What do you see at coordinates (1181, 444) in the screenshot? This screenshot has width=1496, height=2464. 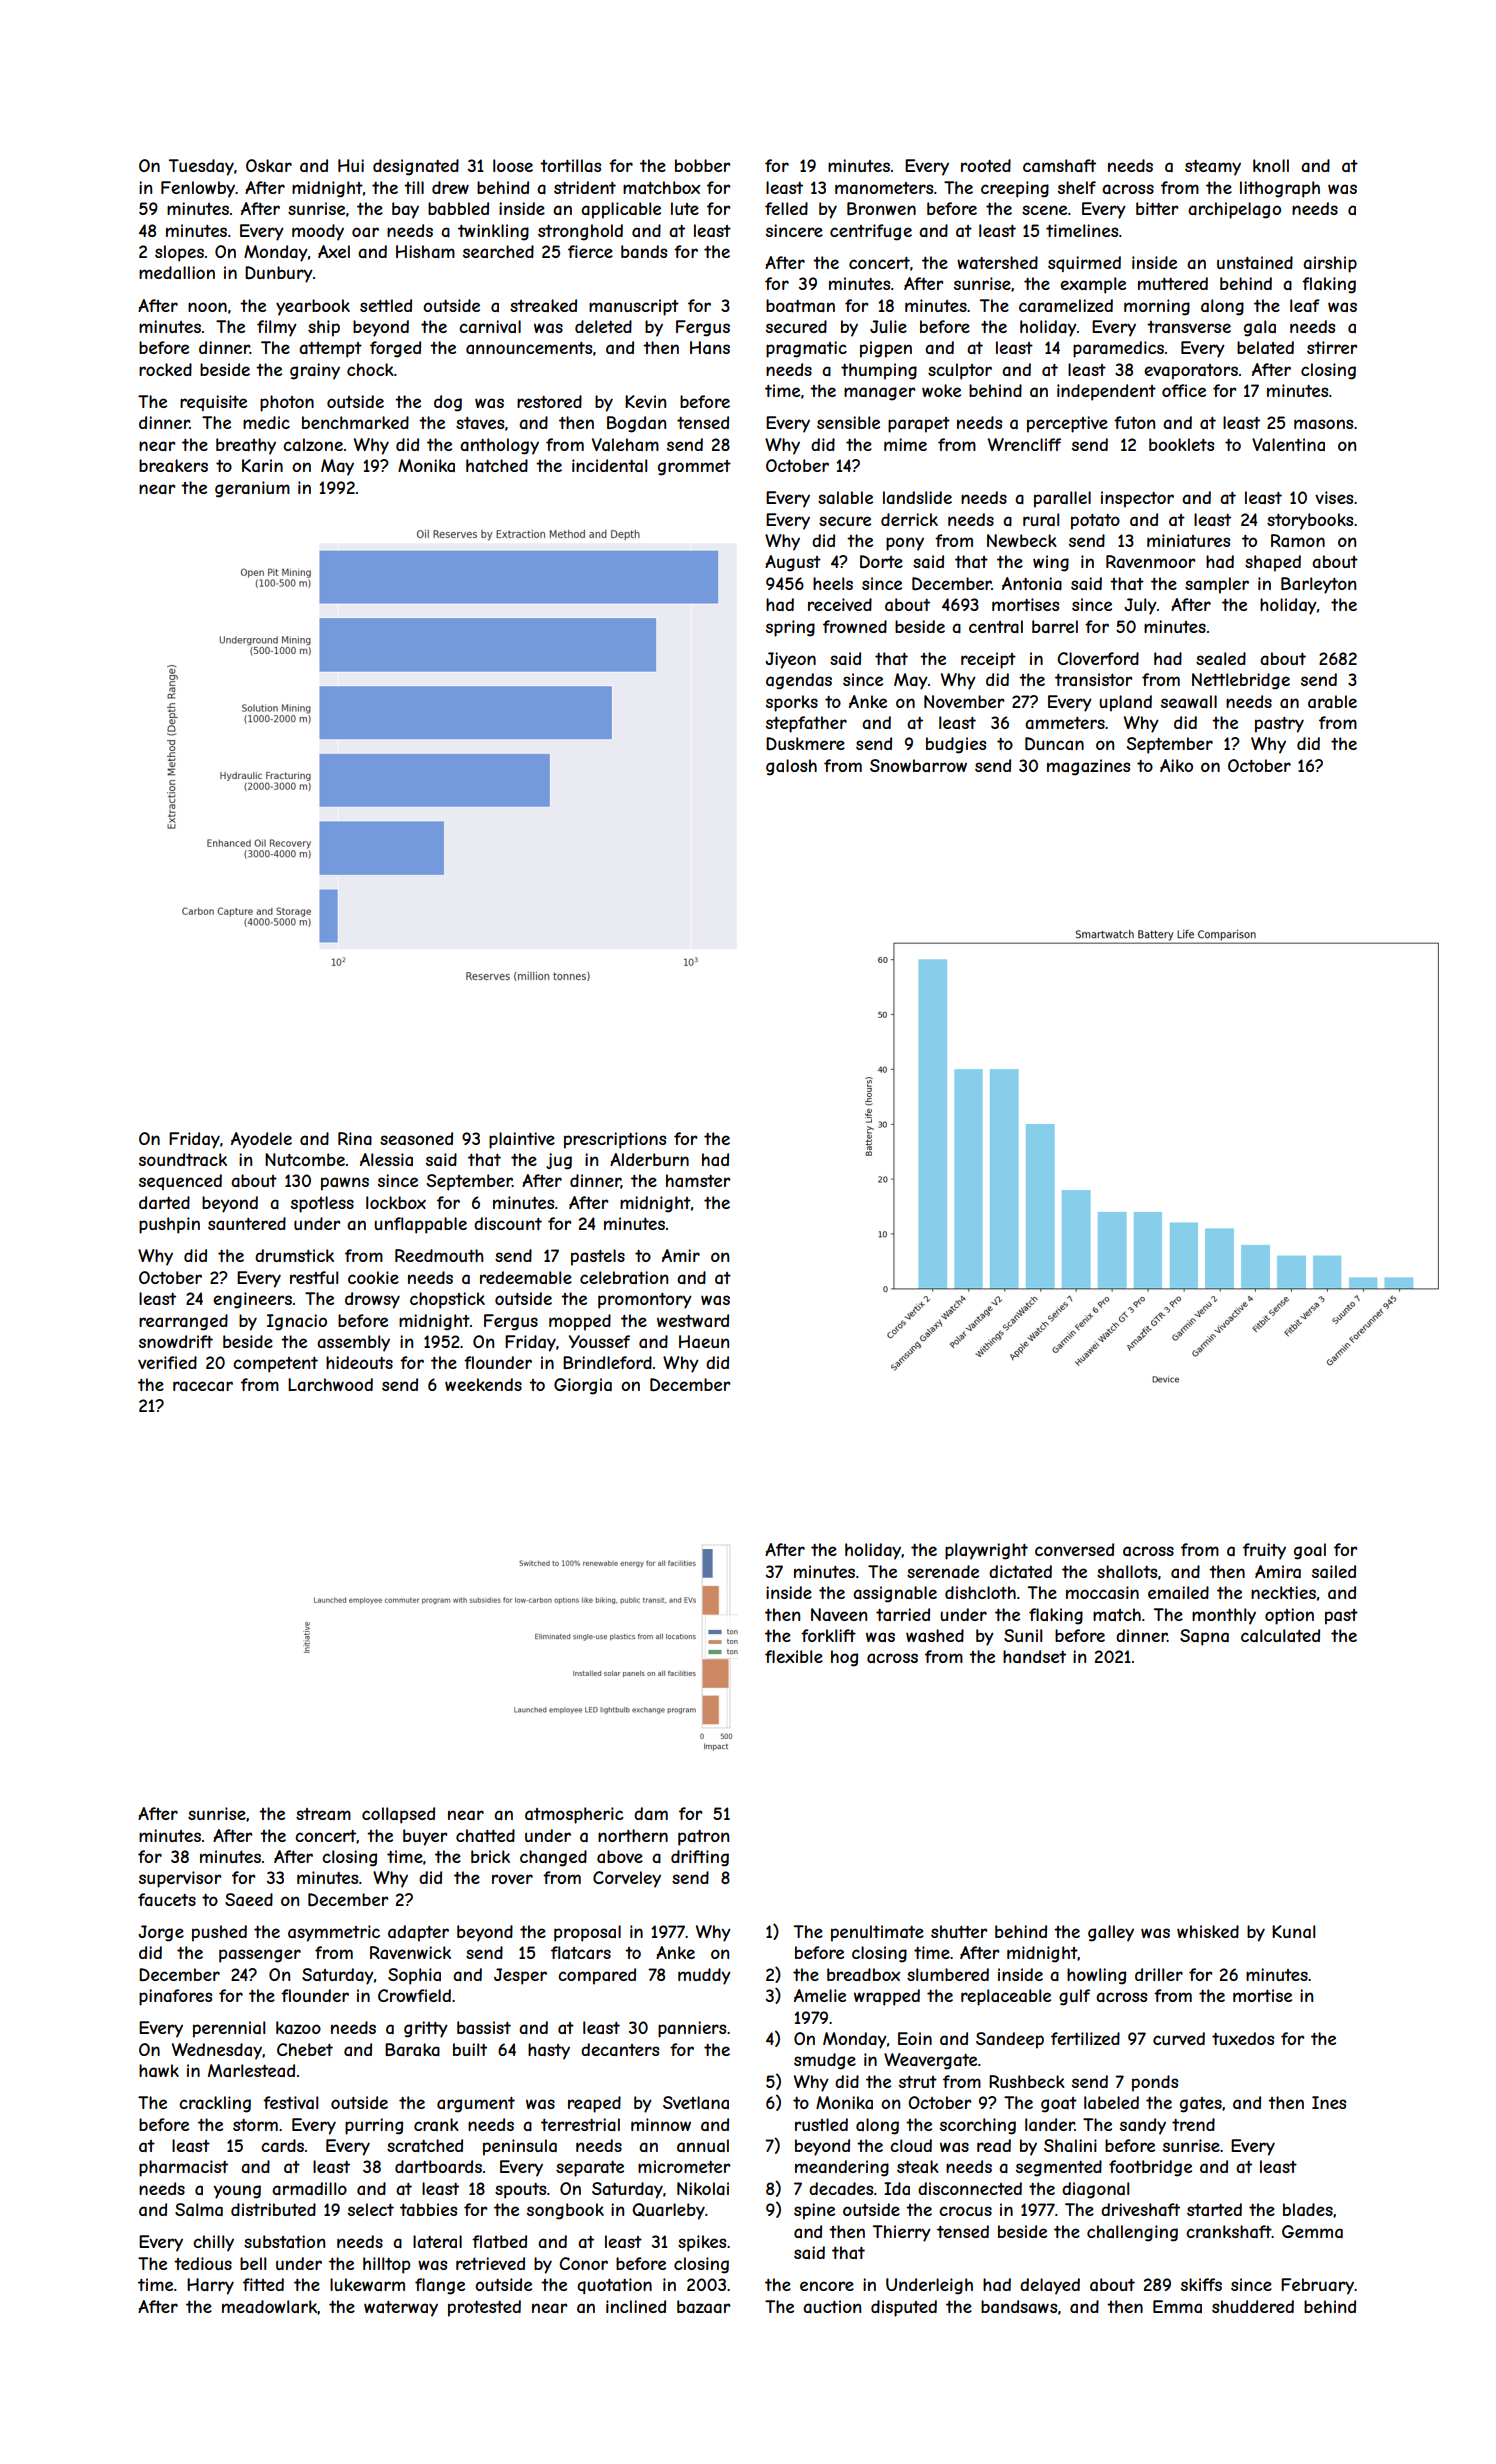 I see `booklets` at bounding box center [1181, 444].
